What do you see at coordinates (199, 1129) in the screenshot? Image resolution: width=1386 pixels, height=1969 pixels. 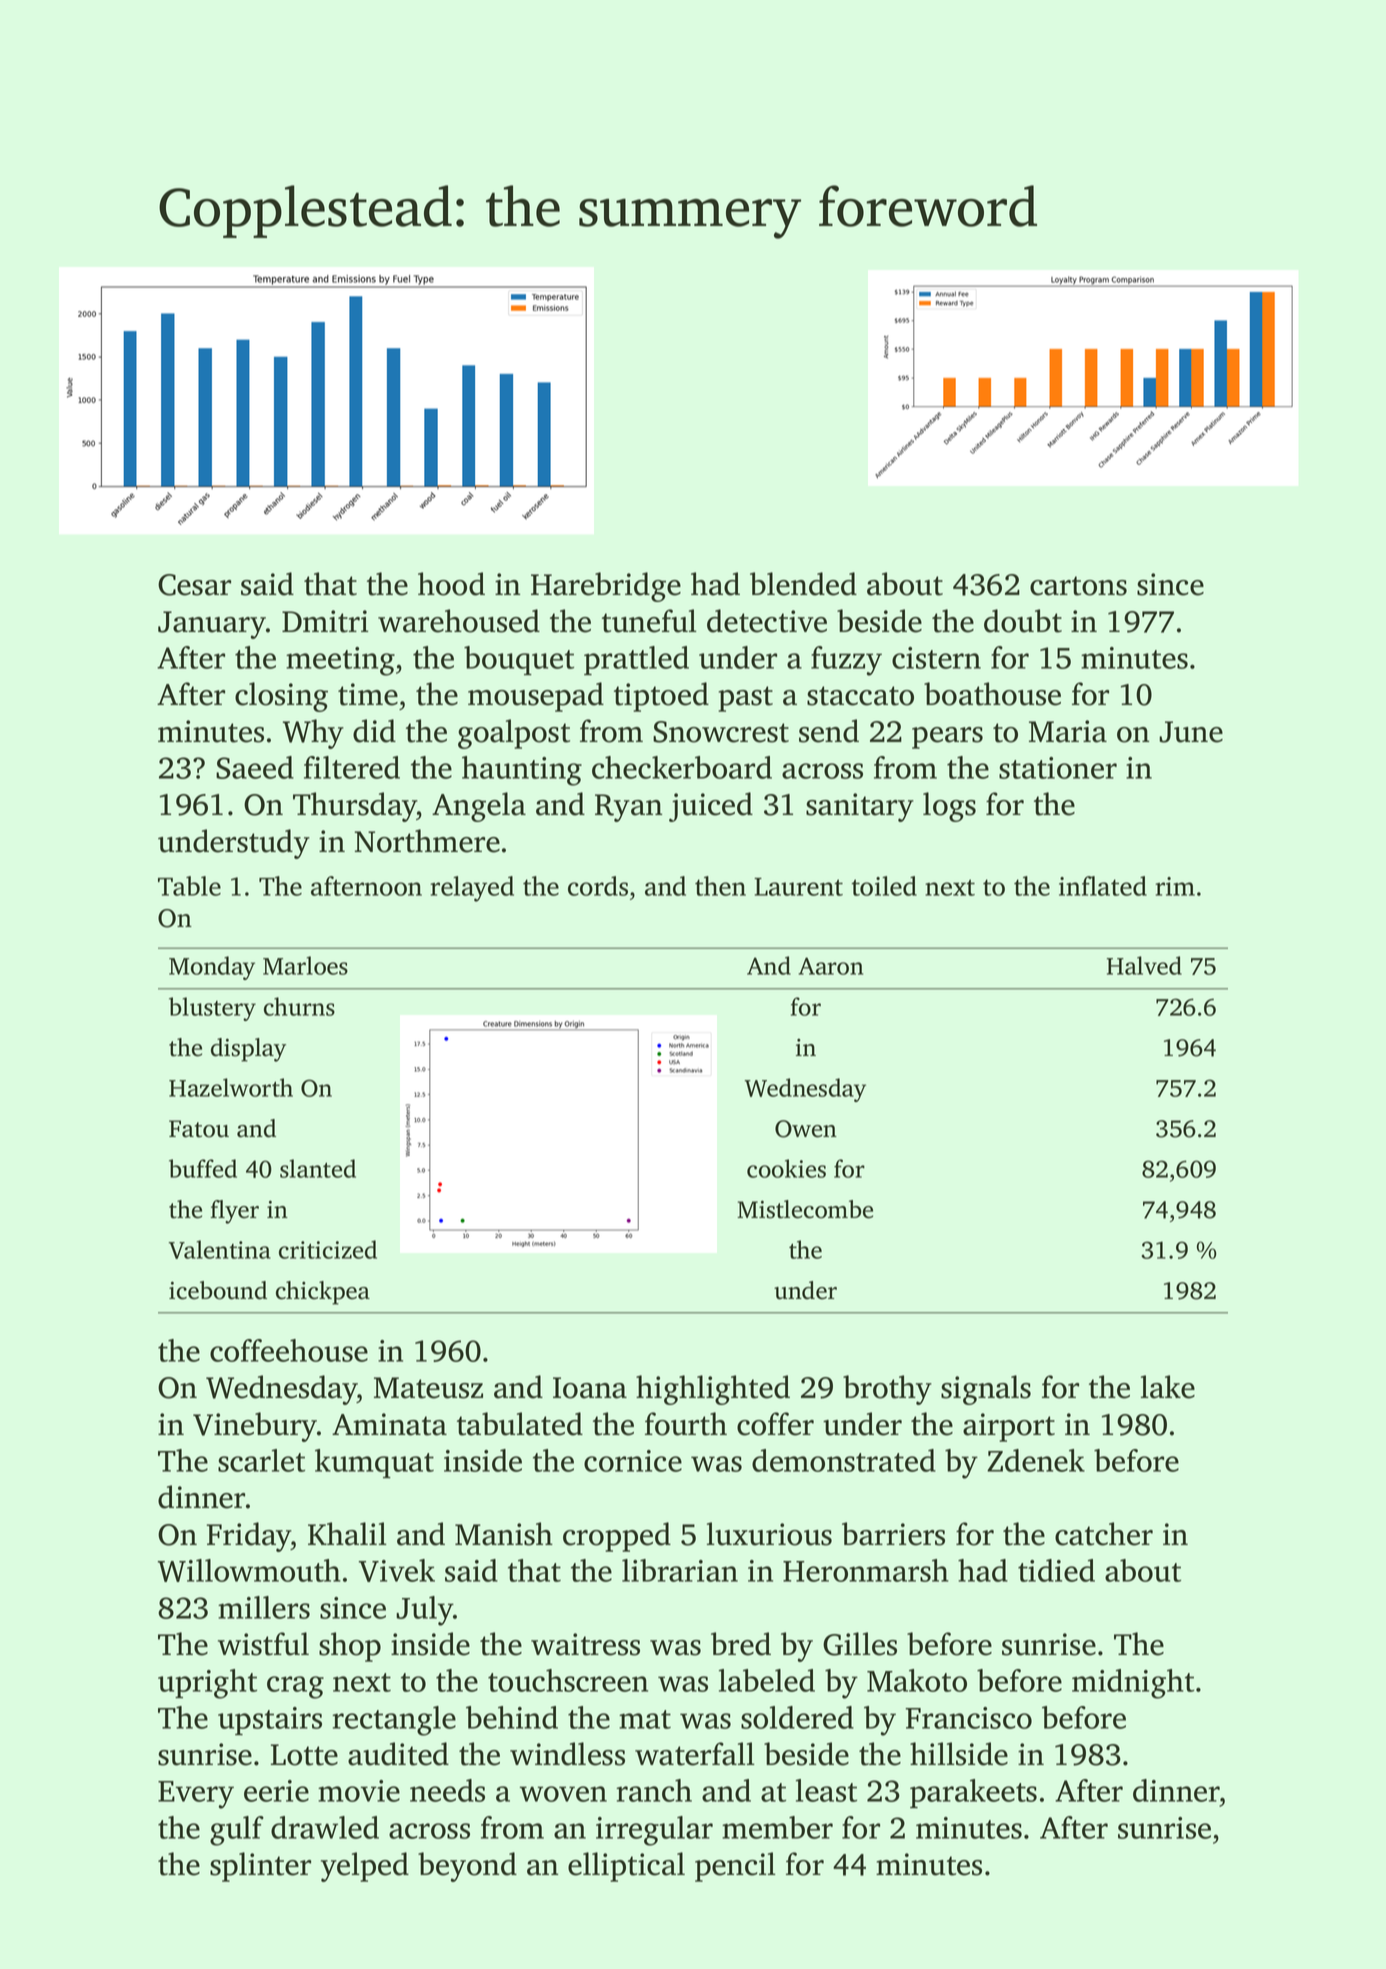 I see `Fatou` at bounding box center [199, 1129].
